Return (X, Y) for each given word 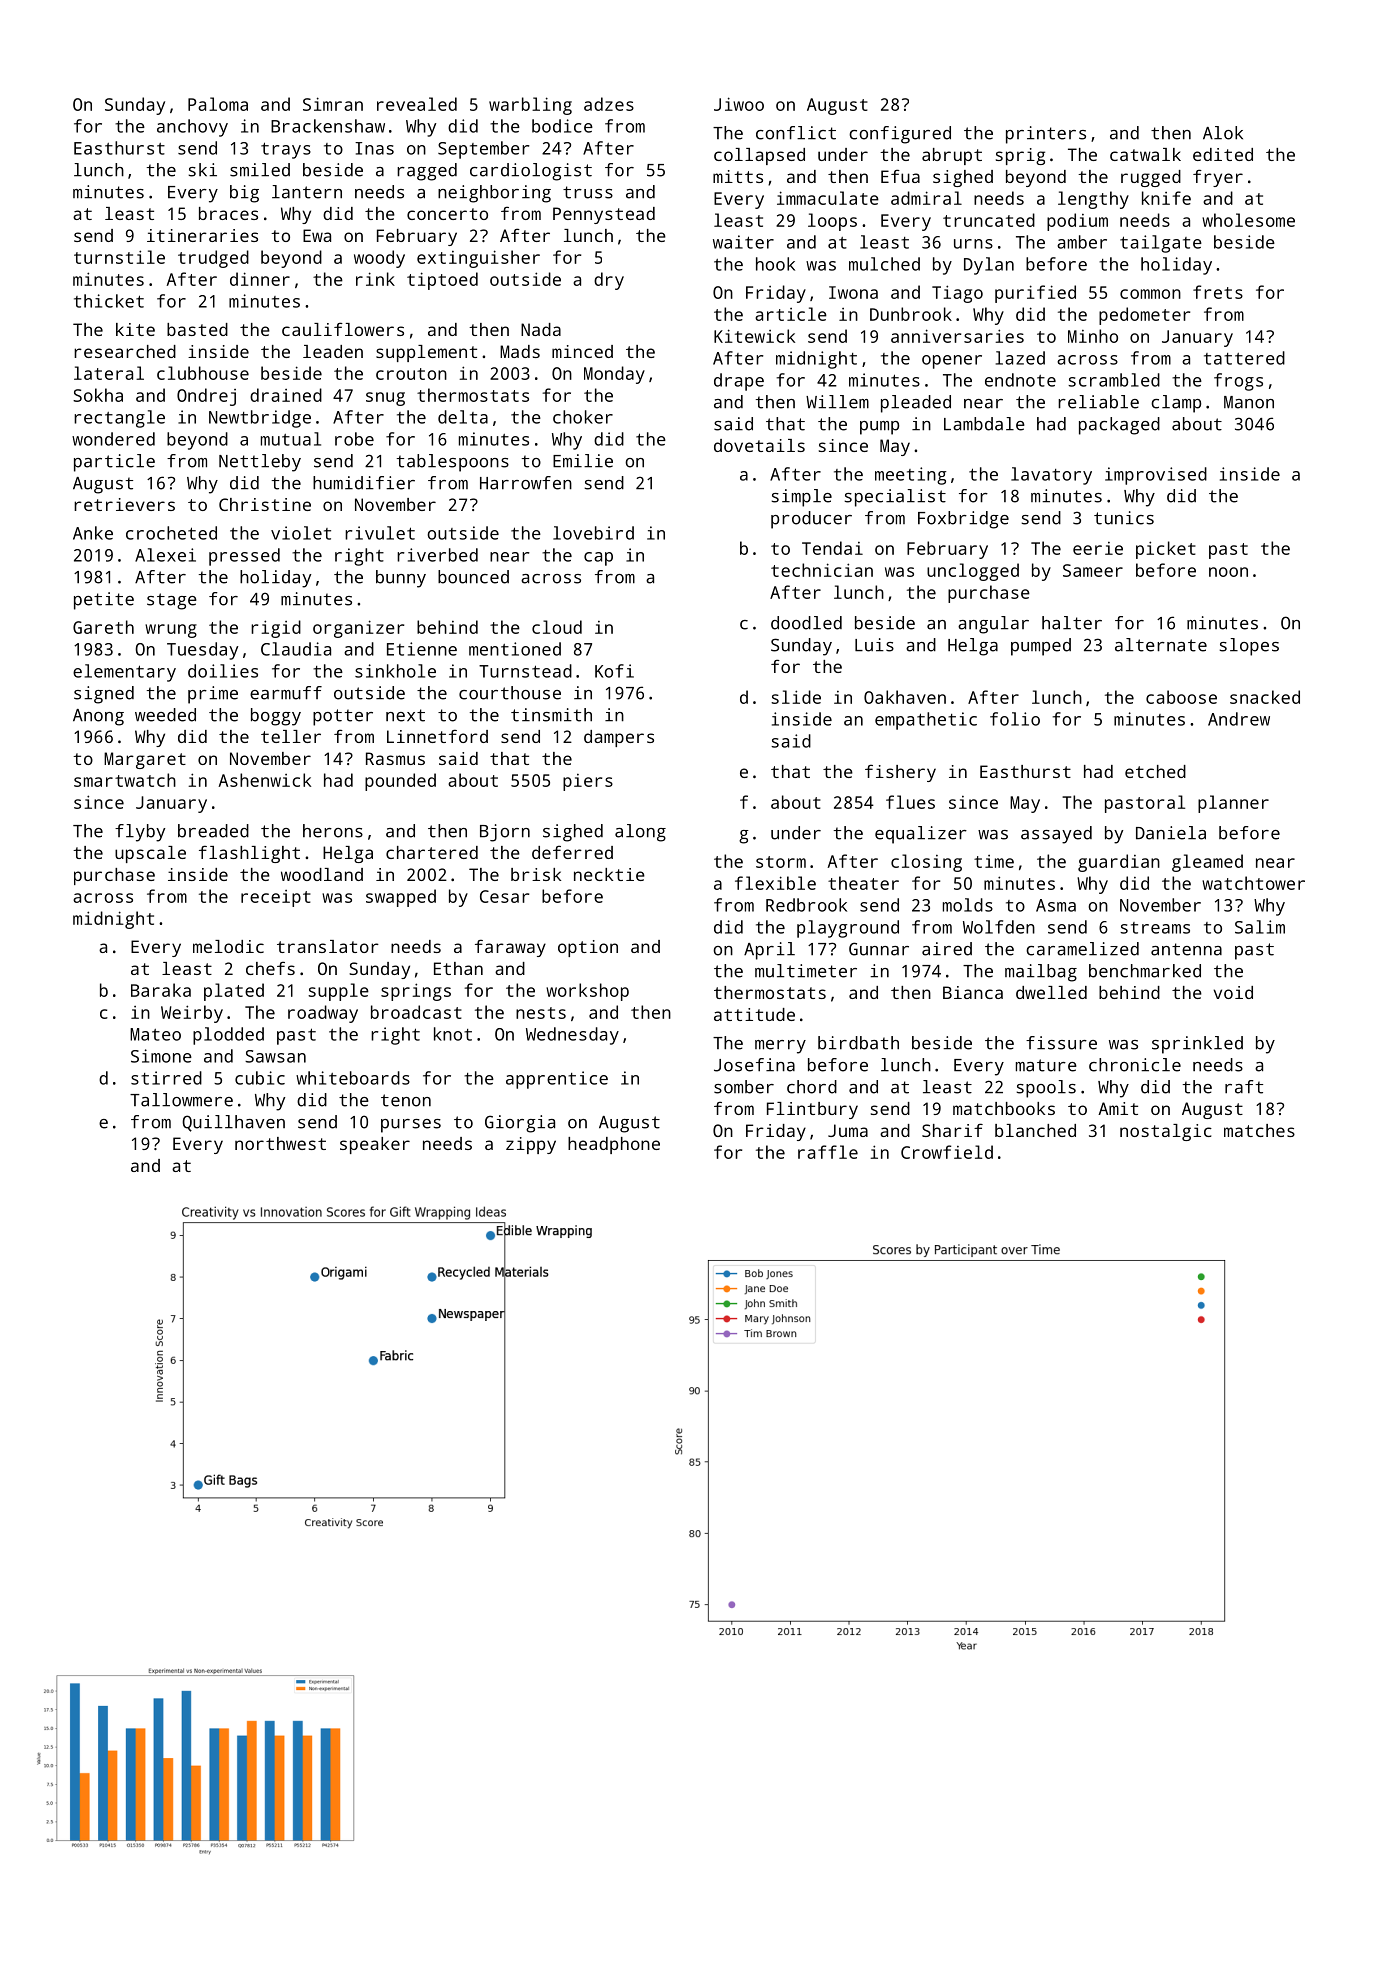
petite (104, 601)
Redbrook (806, 905)
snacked (1265, 697)
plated (234, 992)
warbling (530, 106)
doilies (223, 671)
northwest (280, 1143)
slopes (1249, 647)
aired (947, 949)
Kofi (614, 671)
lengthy (1093, 200)
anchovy (192, 128)
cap (598, 559)
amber (1082, 242)
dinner (260, 279)
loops (832, 222)
